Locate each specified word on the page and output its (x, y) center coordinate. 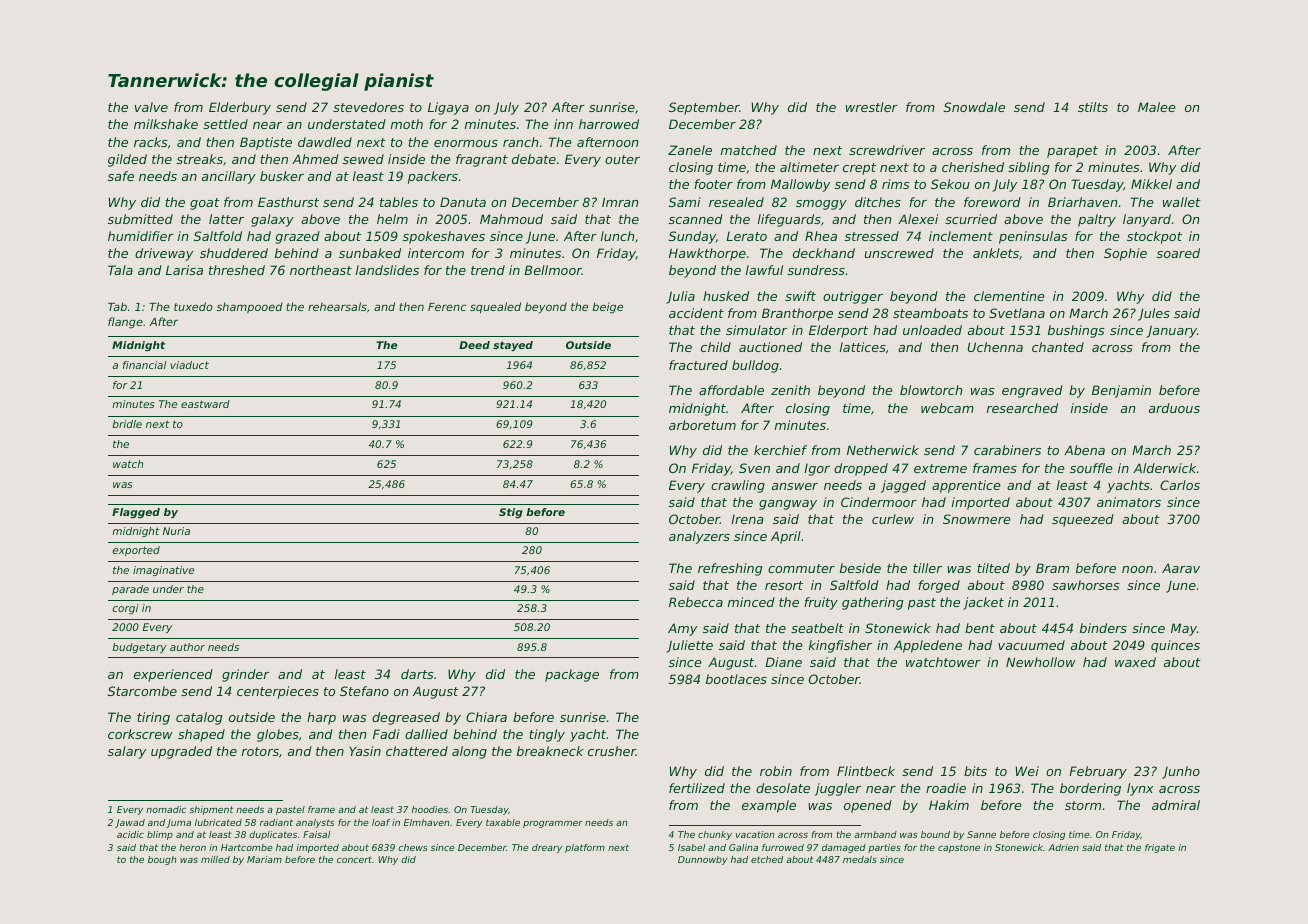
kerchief (780, 450)
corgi (126, 609)
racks (151, 142)
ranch (520, 142)
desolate (783, 788)
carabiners (1007, 450)
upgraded (181, 752)
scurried (971, 219)
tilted (993, 568)
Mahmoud (511, 219)
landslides (387, 270)
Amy (682, 629)
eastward (205, 404)
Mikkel (1151, 184)
